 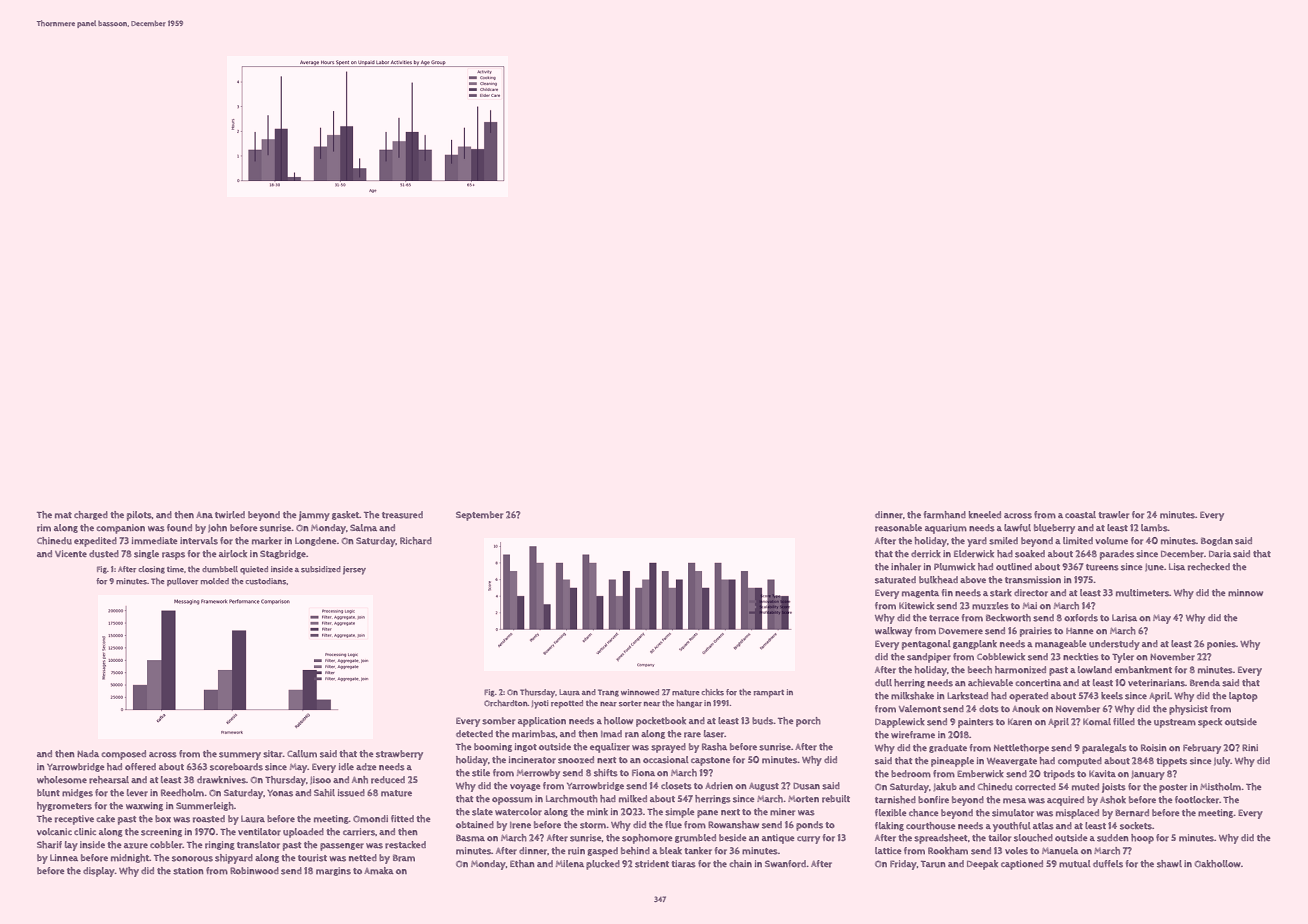 What do you see at coordinates (526, 747) in the screenshot?
I see `ingot` at bounding box center [526, 747].
